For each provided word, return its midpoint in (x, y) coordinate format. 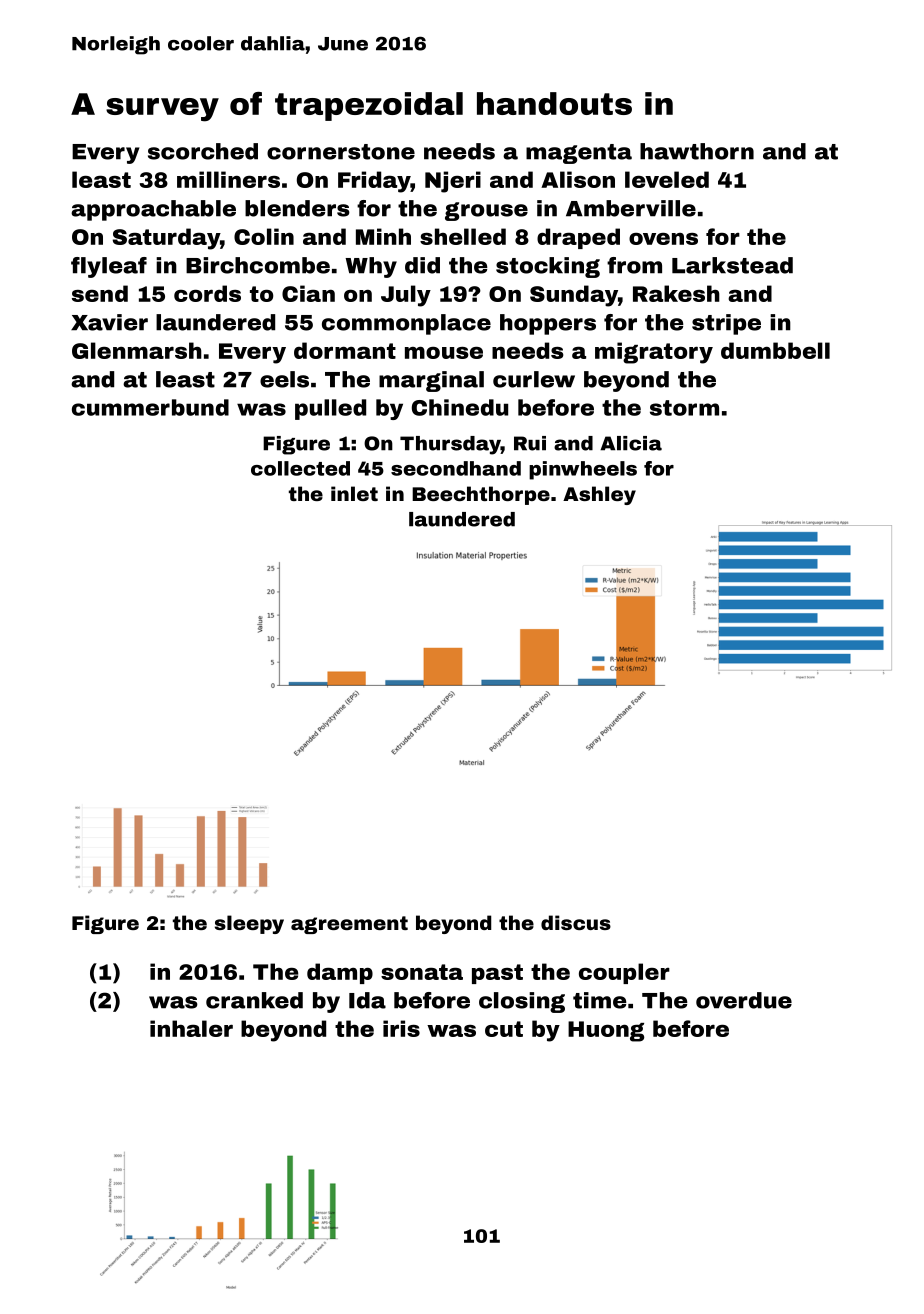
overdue (744, 1000)
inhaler (191, 1028)
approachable (153, 210)
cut (504, 1029)
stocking (548, 267)
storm (684, 408)
